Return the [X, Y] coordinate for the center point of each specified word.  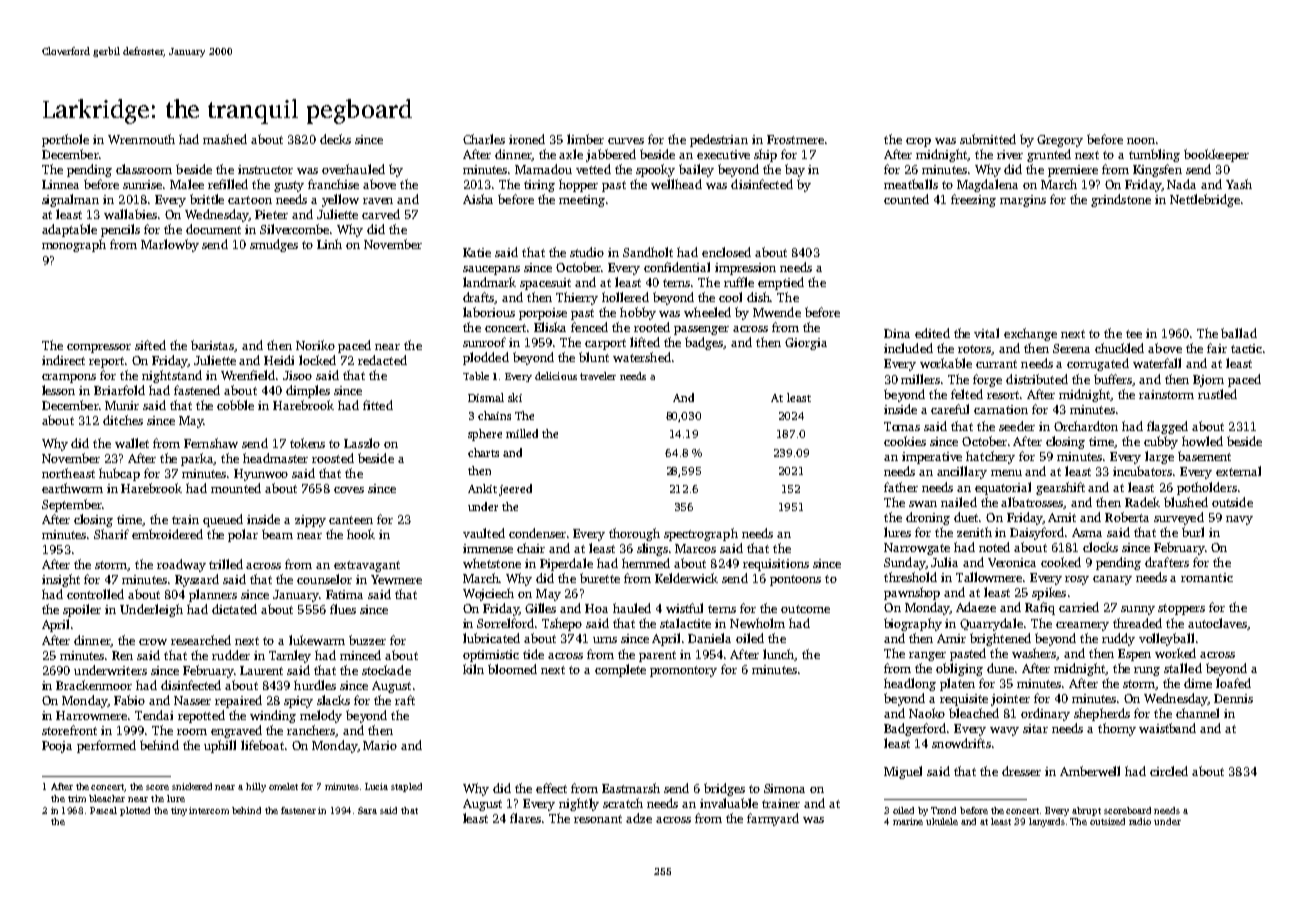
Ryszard [197, 580]
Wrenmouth [141, 139]
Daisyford [1037, 533]
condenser [537, 533]
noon [1141, 141]
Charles [484, 139]
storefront [69, 730]
